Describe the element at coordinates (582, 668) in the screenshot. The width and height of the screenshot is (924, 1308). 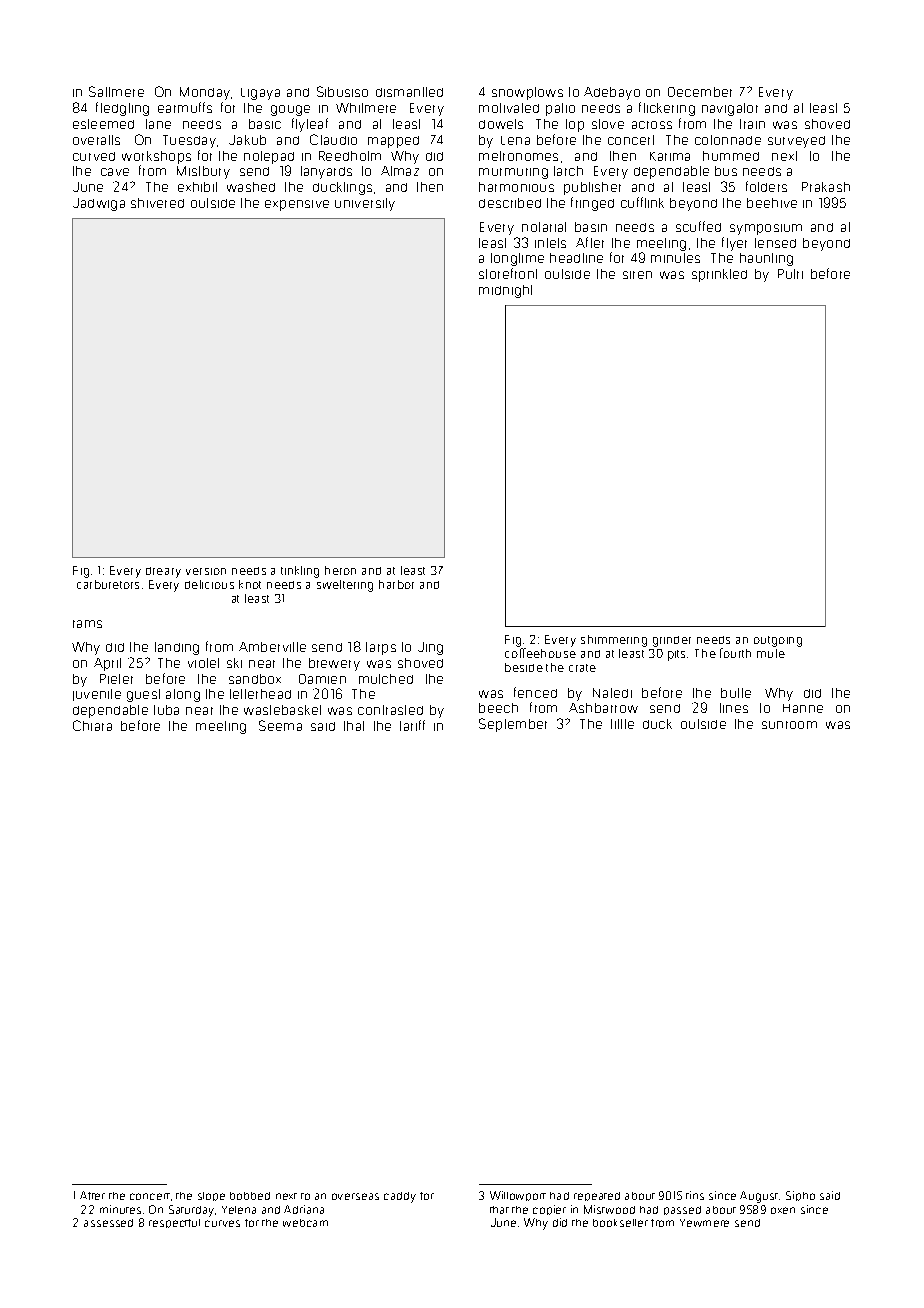
I see `crate` at that location.
